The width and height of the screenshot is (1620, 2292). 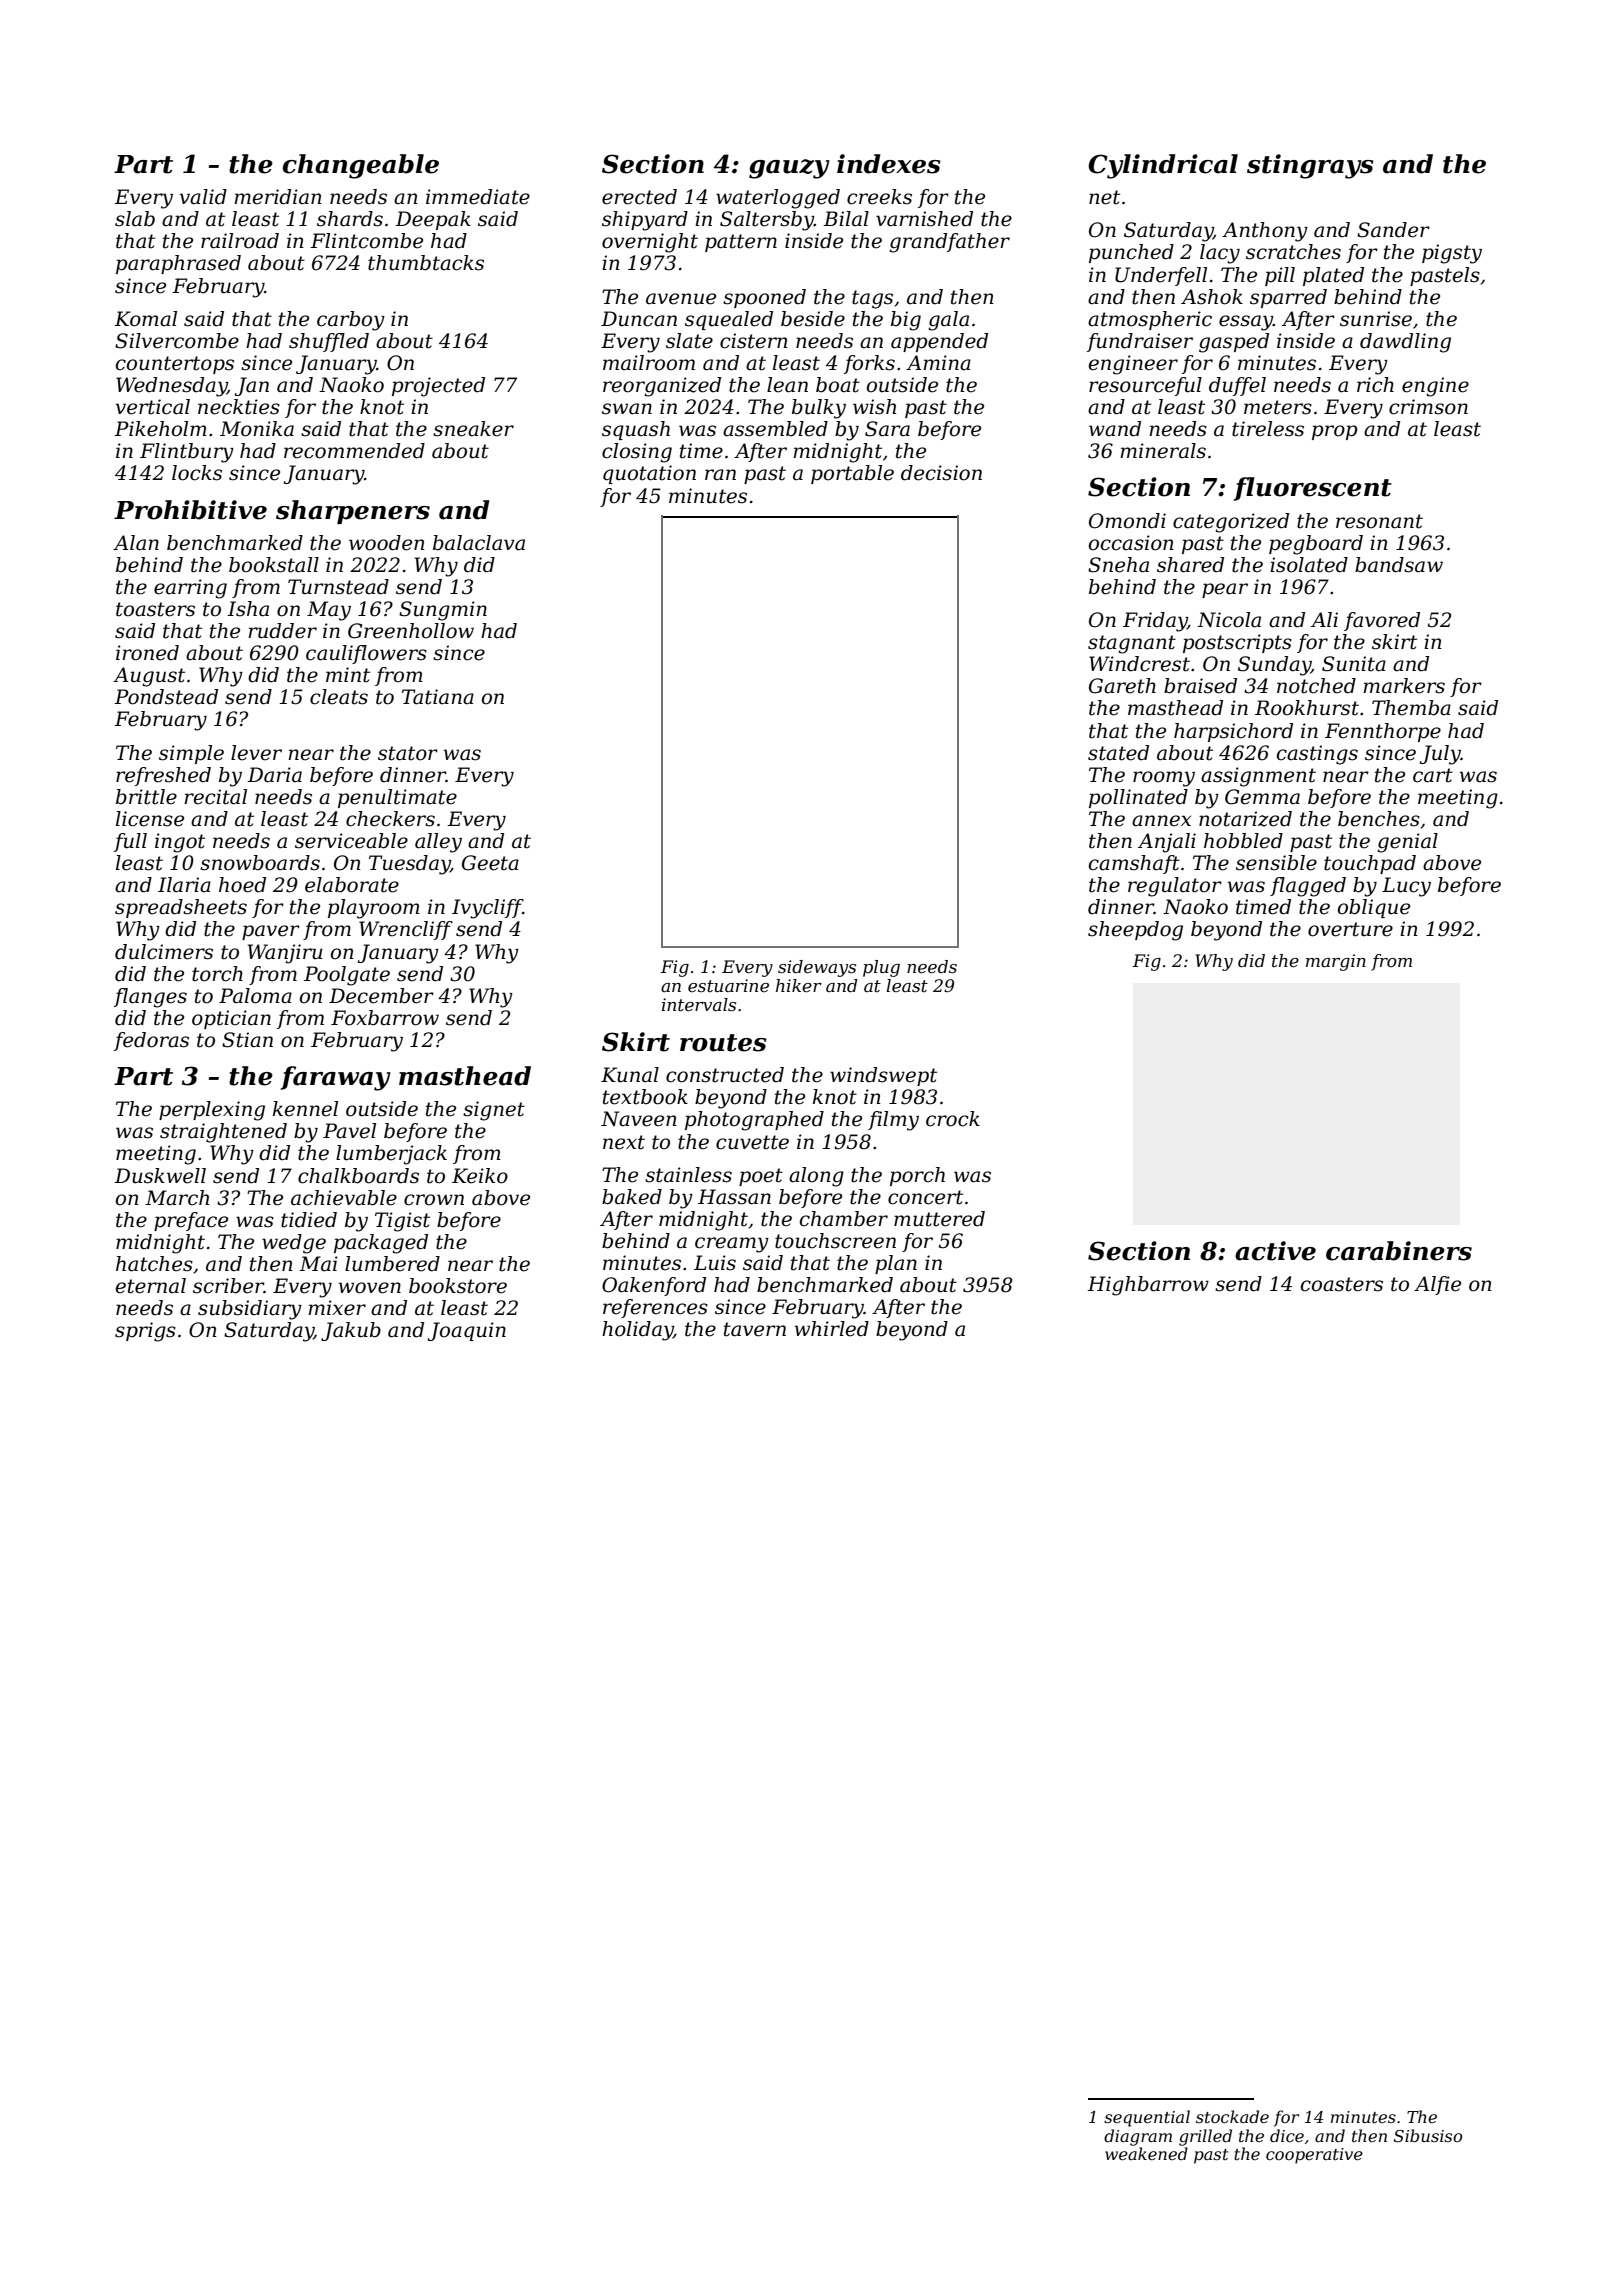 What do you see at coordinates (1147, 2118) in the screenshot?
I see `sequential` at bounding box center [1147, 2118].
